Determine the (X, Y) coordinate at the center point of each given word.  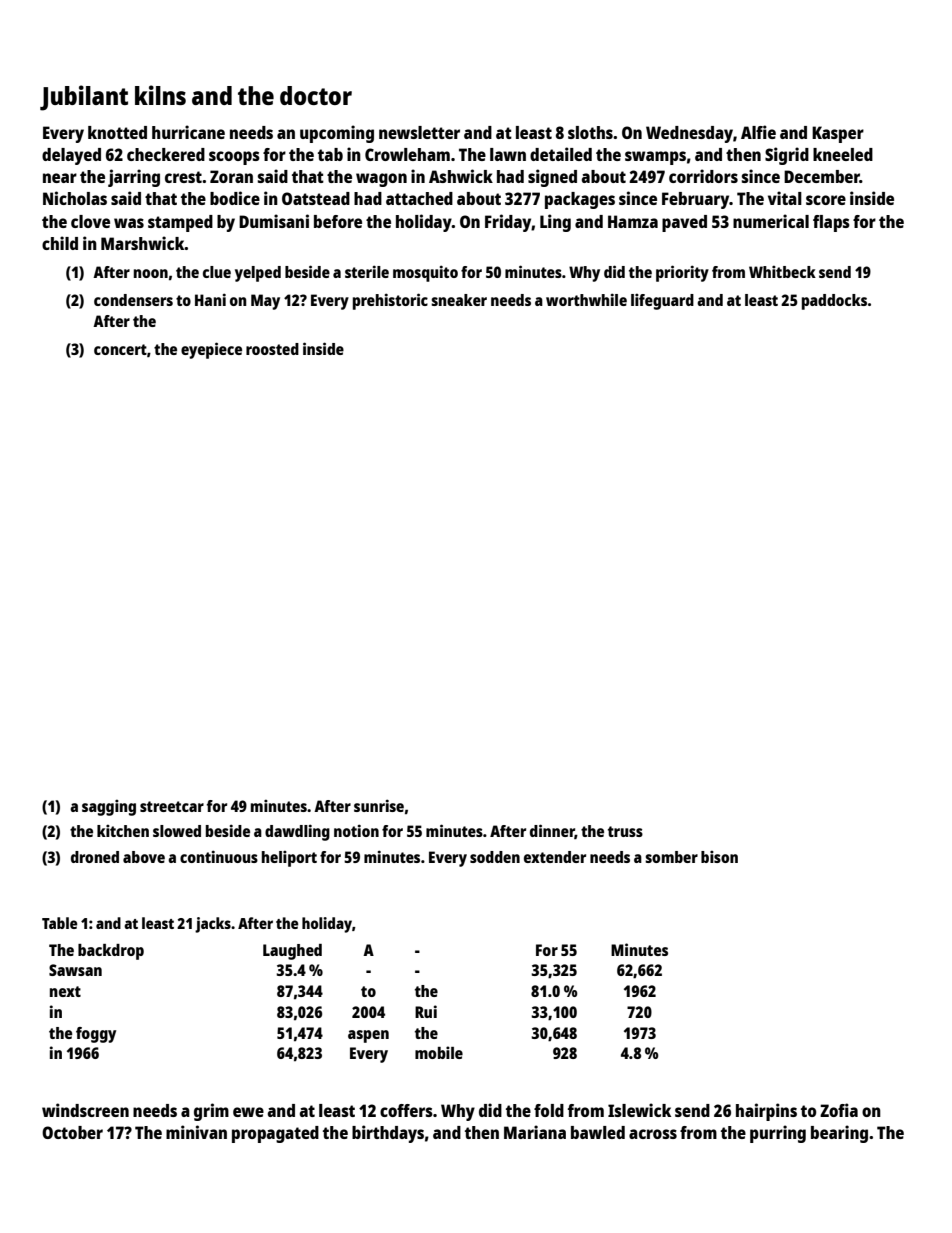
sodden (495, 857)
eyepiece (211, 350)
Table (59, 923)
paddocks (834, 302)
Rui (426, 1011)
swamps (655, 158)
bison (719, 857)
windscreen (85, 1110)
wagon (381, 180)
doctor (316, 95)
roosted (272, 349)
